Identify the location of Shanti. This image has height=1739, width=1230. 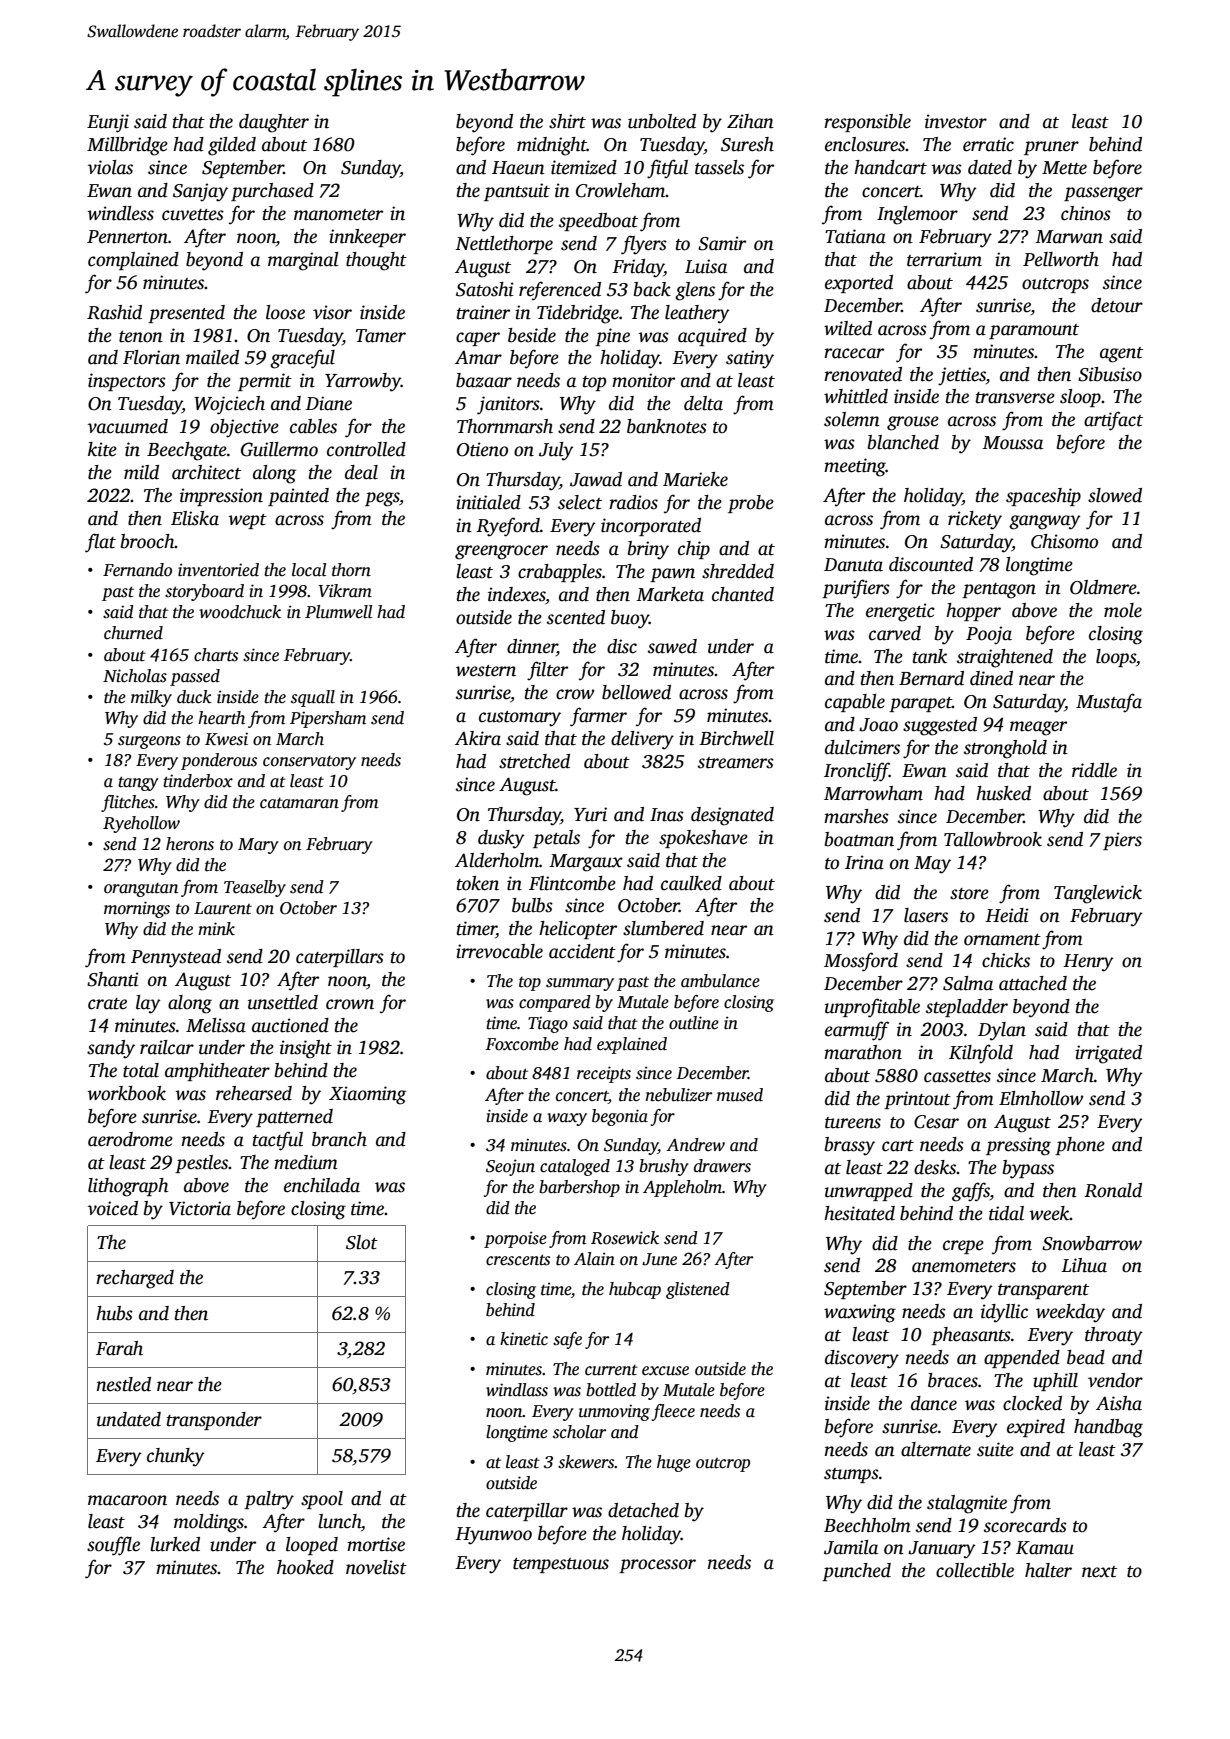
(113, 979).
